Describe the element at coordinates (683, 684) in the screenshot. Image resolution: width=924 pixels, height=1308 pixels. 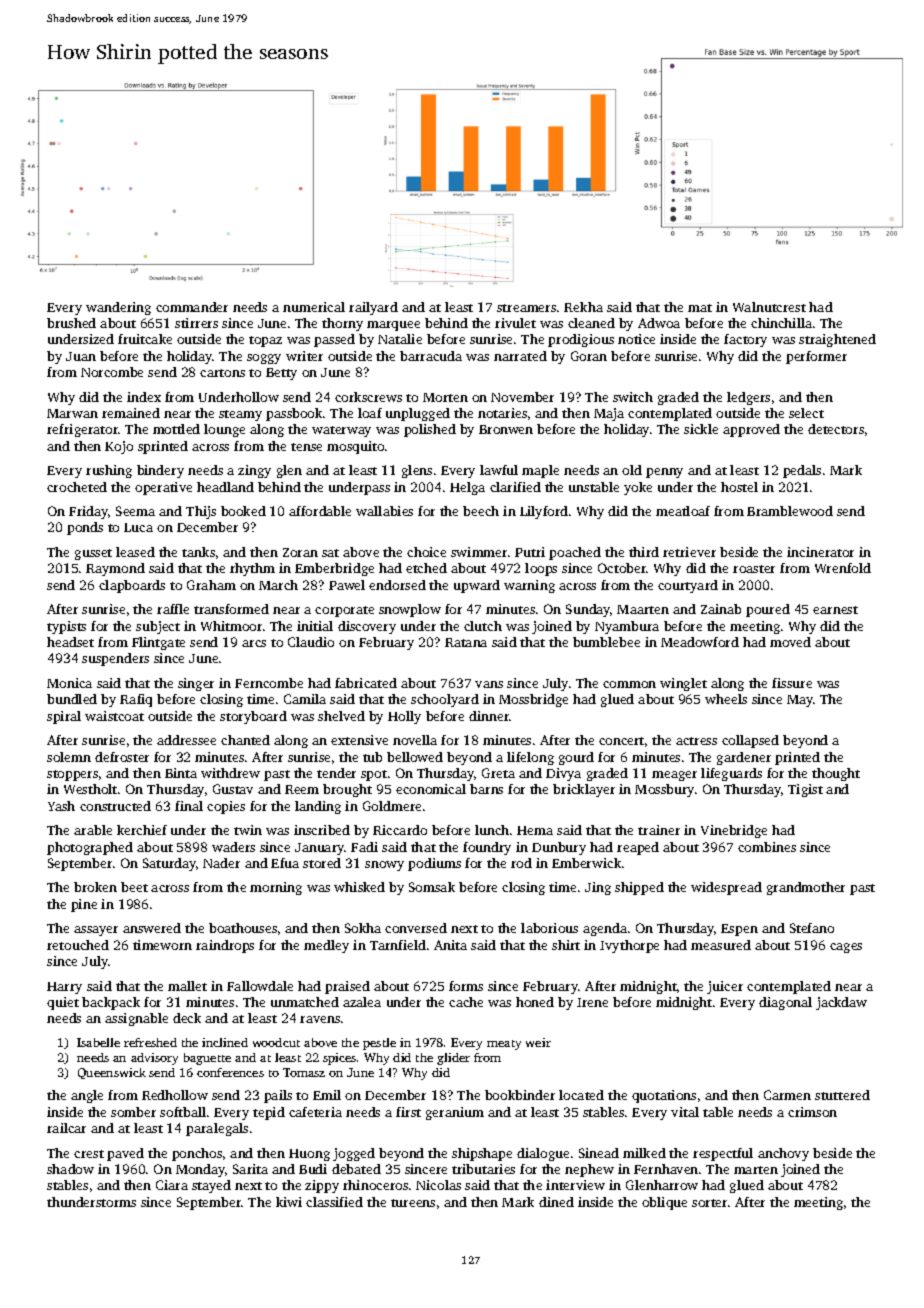
I see `winglet` at that location.
